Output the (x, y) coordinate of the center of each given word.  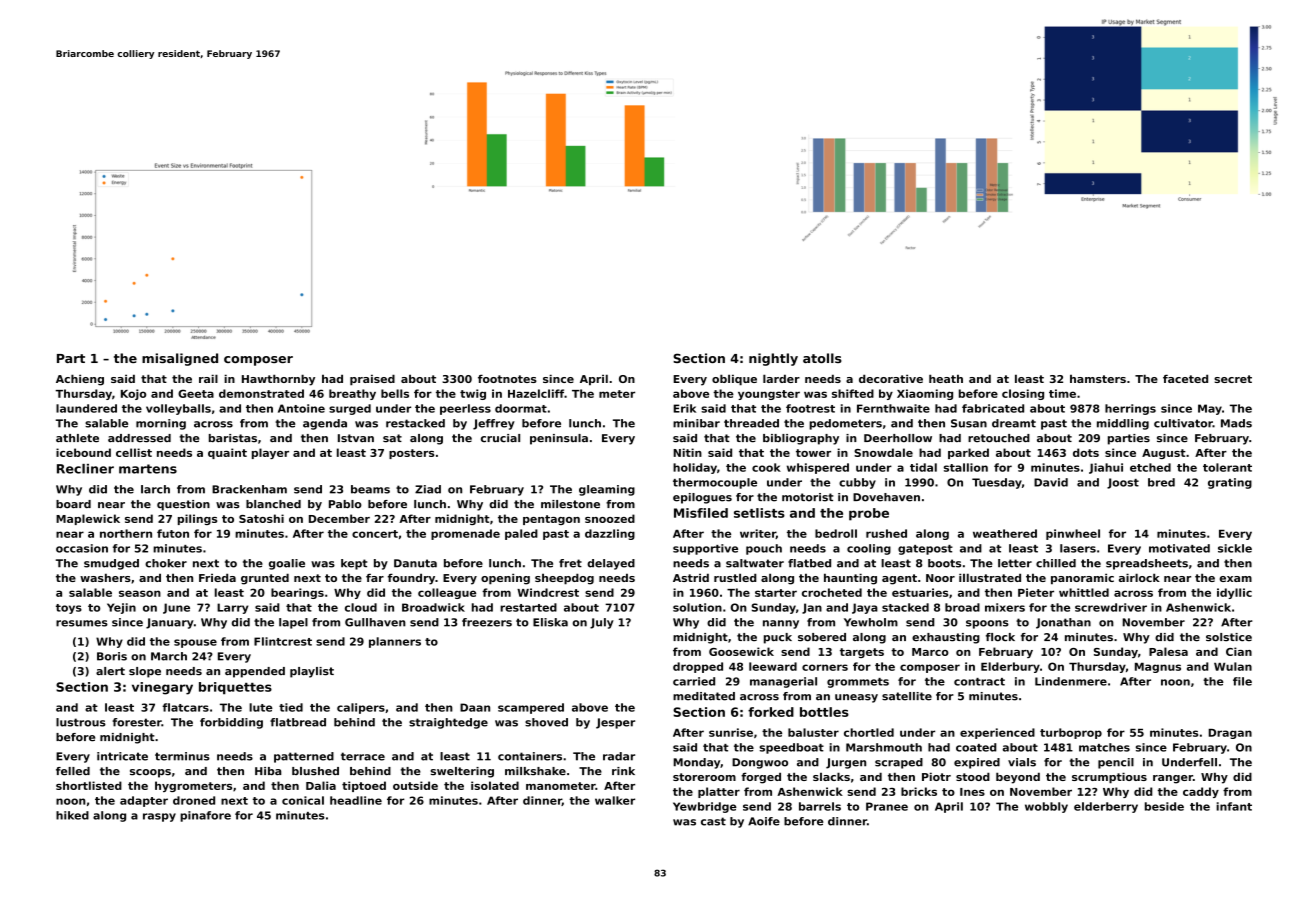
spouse (195, 643)
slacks (831, 776)
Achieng (80, 380)
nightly (773, 359)
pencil (1116, 763)
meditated (704, 696)
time (1062, 393)
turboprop (1071, 733)
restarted (528, 607)
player (270, 453)
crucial (500, 438)
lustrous (81, 722)
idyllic (1234, 593)
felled (73, 771)
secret (1233, 379)
